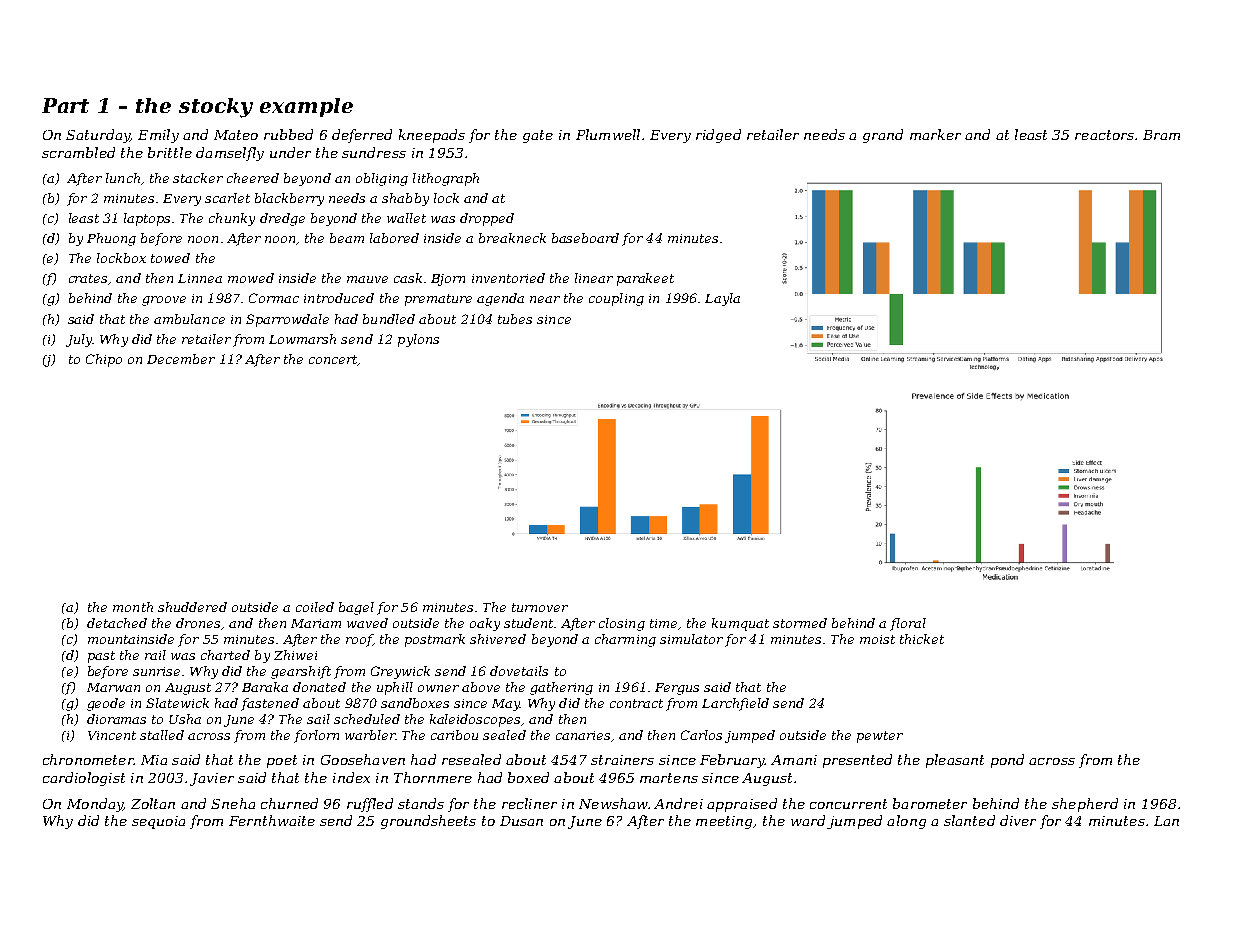 The image size is (1233, 952). What do you see at coordinates (158, 822) in the page?
I see `sequoia` at bounding box center [158, 822].
